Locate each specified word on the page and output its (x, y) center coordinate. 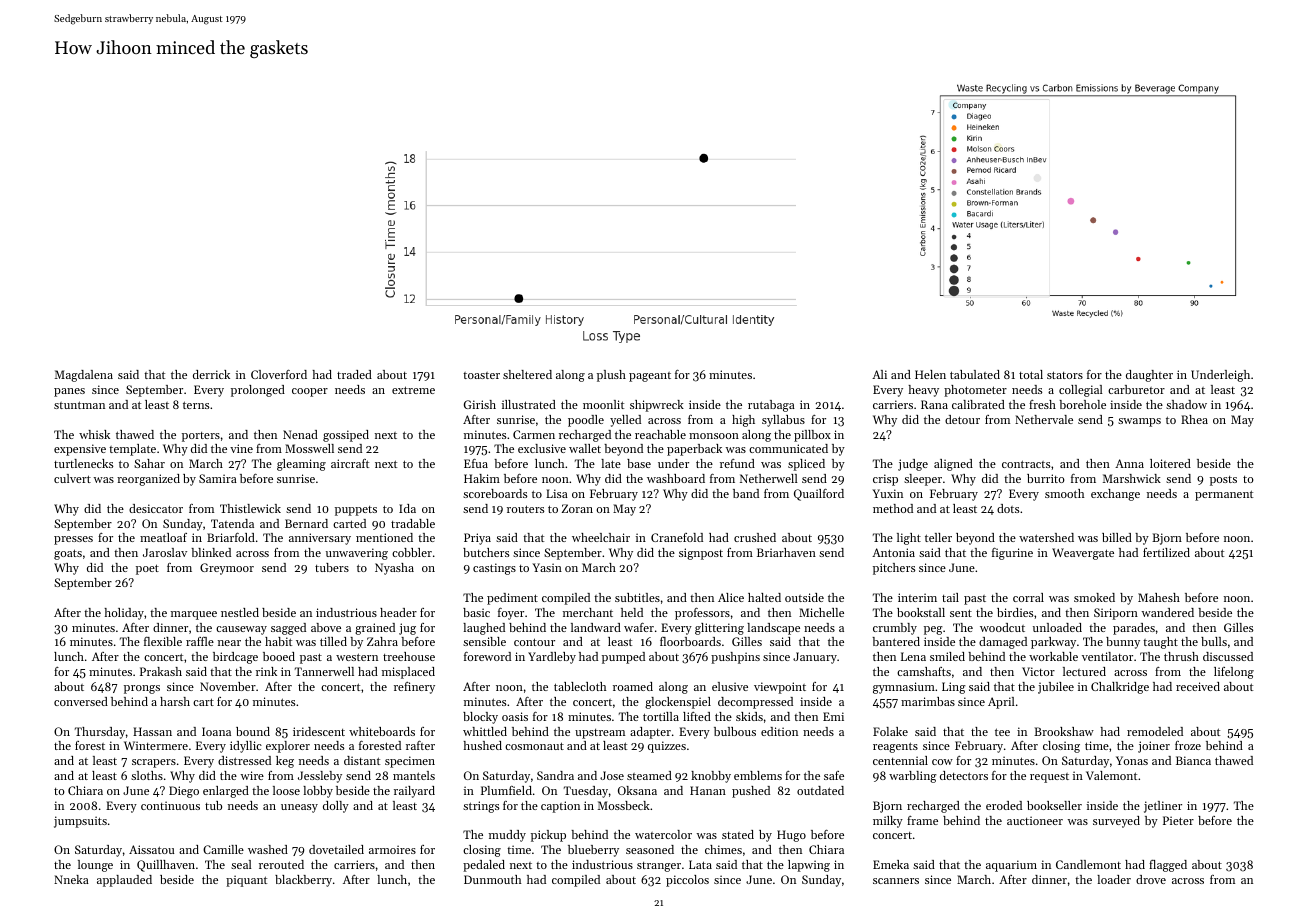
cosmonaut (534, 746)
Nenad (300, 434)
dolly (336, 807)
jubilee (1056, 688)
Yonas (1132, 760)
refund (737, 463)
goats (68, 554)
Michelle (821, 612)
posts (1223, 481)
